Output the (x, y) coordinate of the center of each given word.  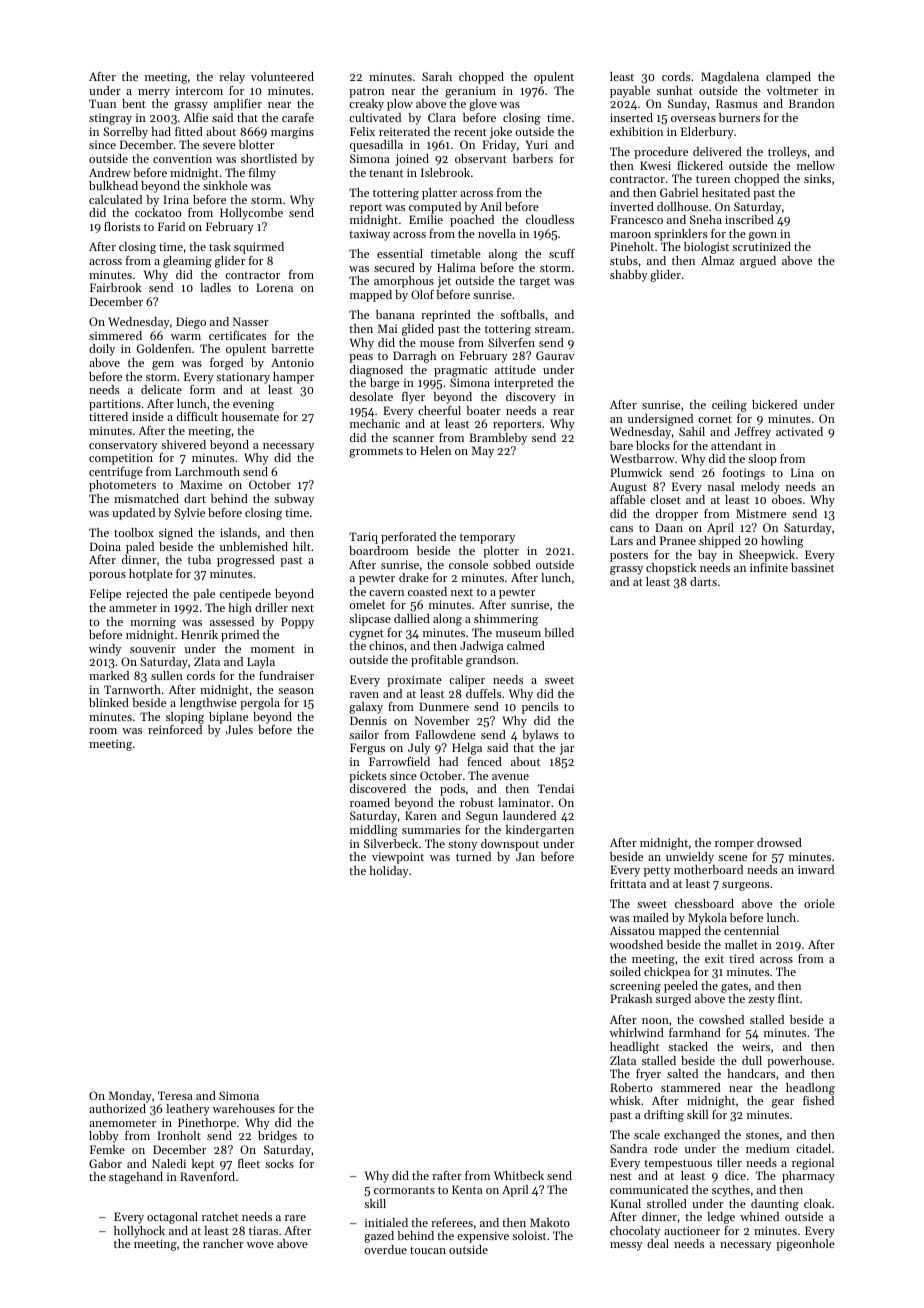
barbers (533, 158)
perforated (408, 538)
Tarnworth (132, 689)
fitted (189, 131)
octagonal (172, 1218)
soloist (529, 1235)
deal (658, 1243)
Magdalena (730, 78)
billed (559, 632)
